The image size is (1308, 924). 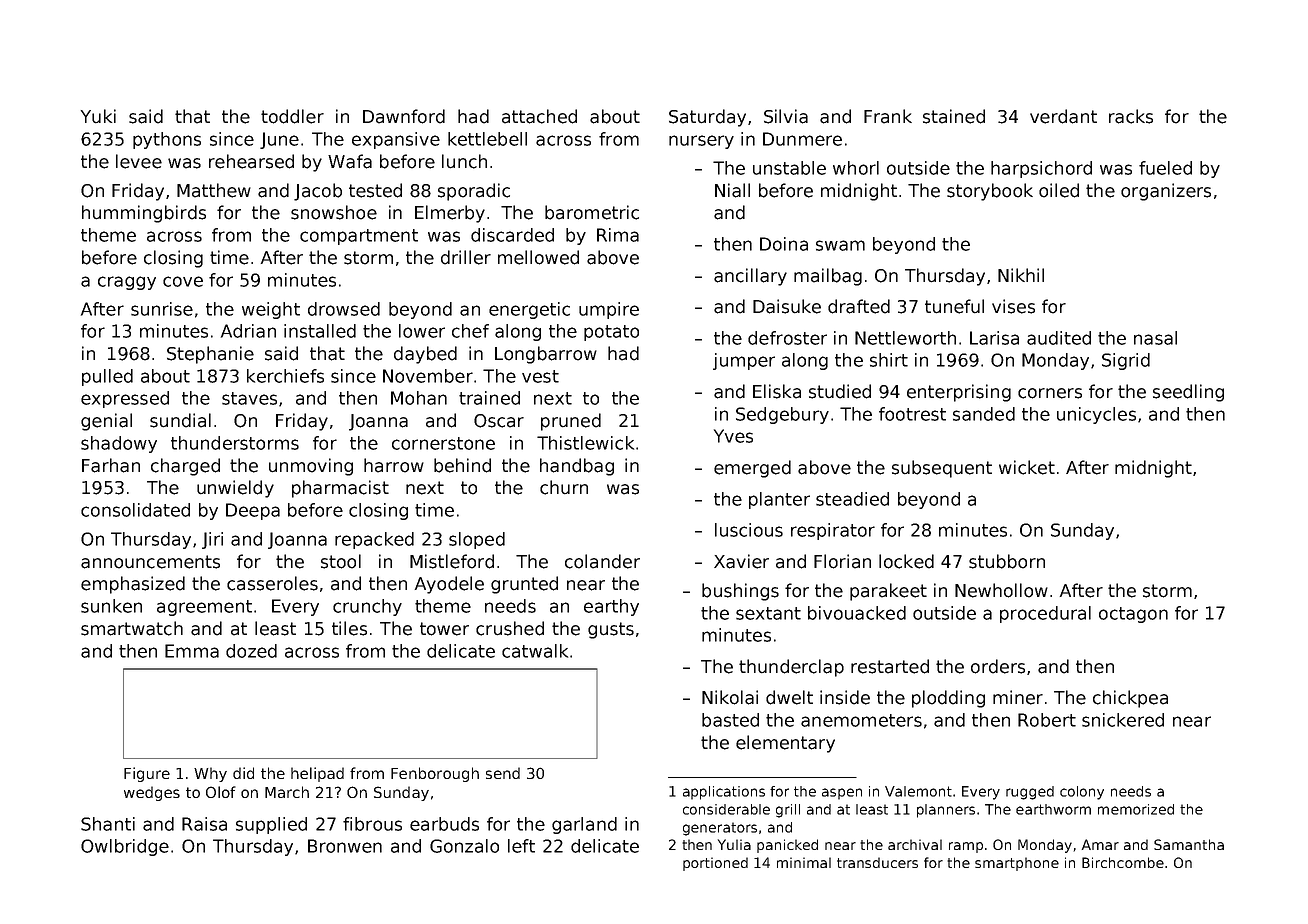 I want to click on bushings, so click(x=740, y=592).
